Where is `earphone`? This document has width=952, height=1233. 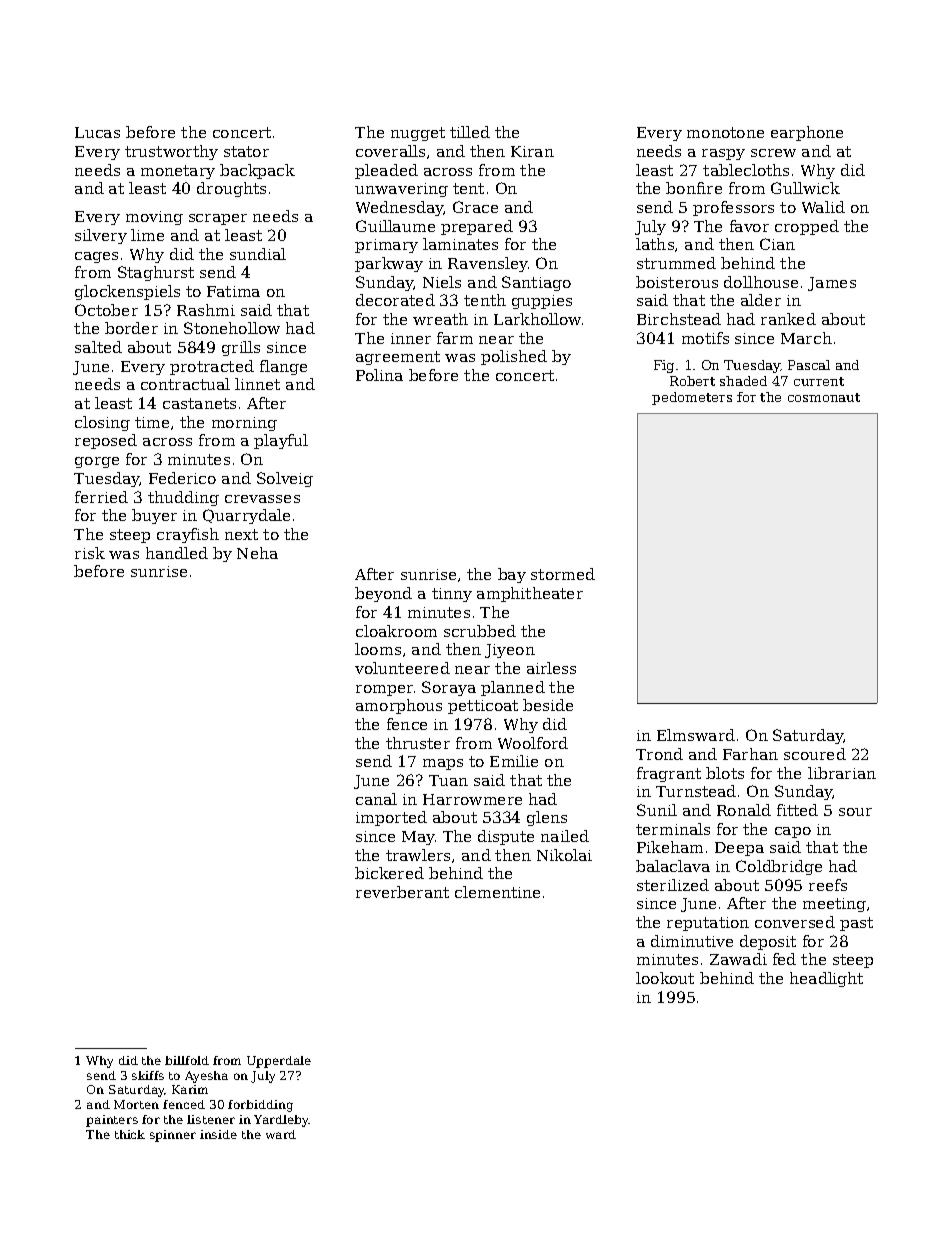 earphone is located at coordinates (807, 133).
